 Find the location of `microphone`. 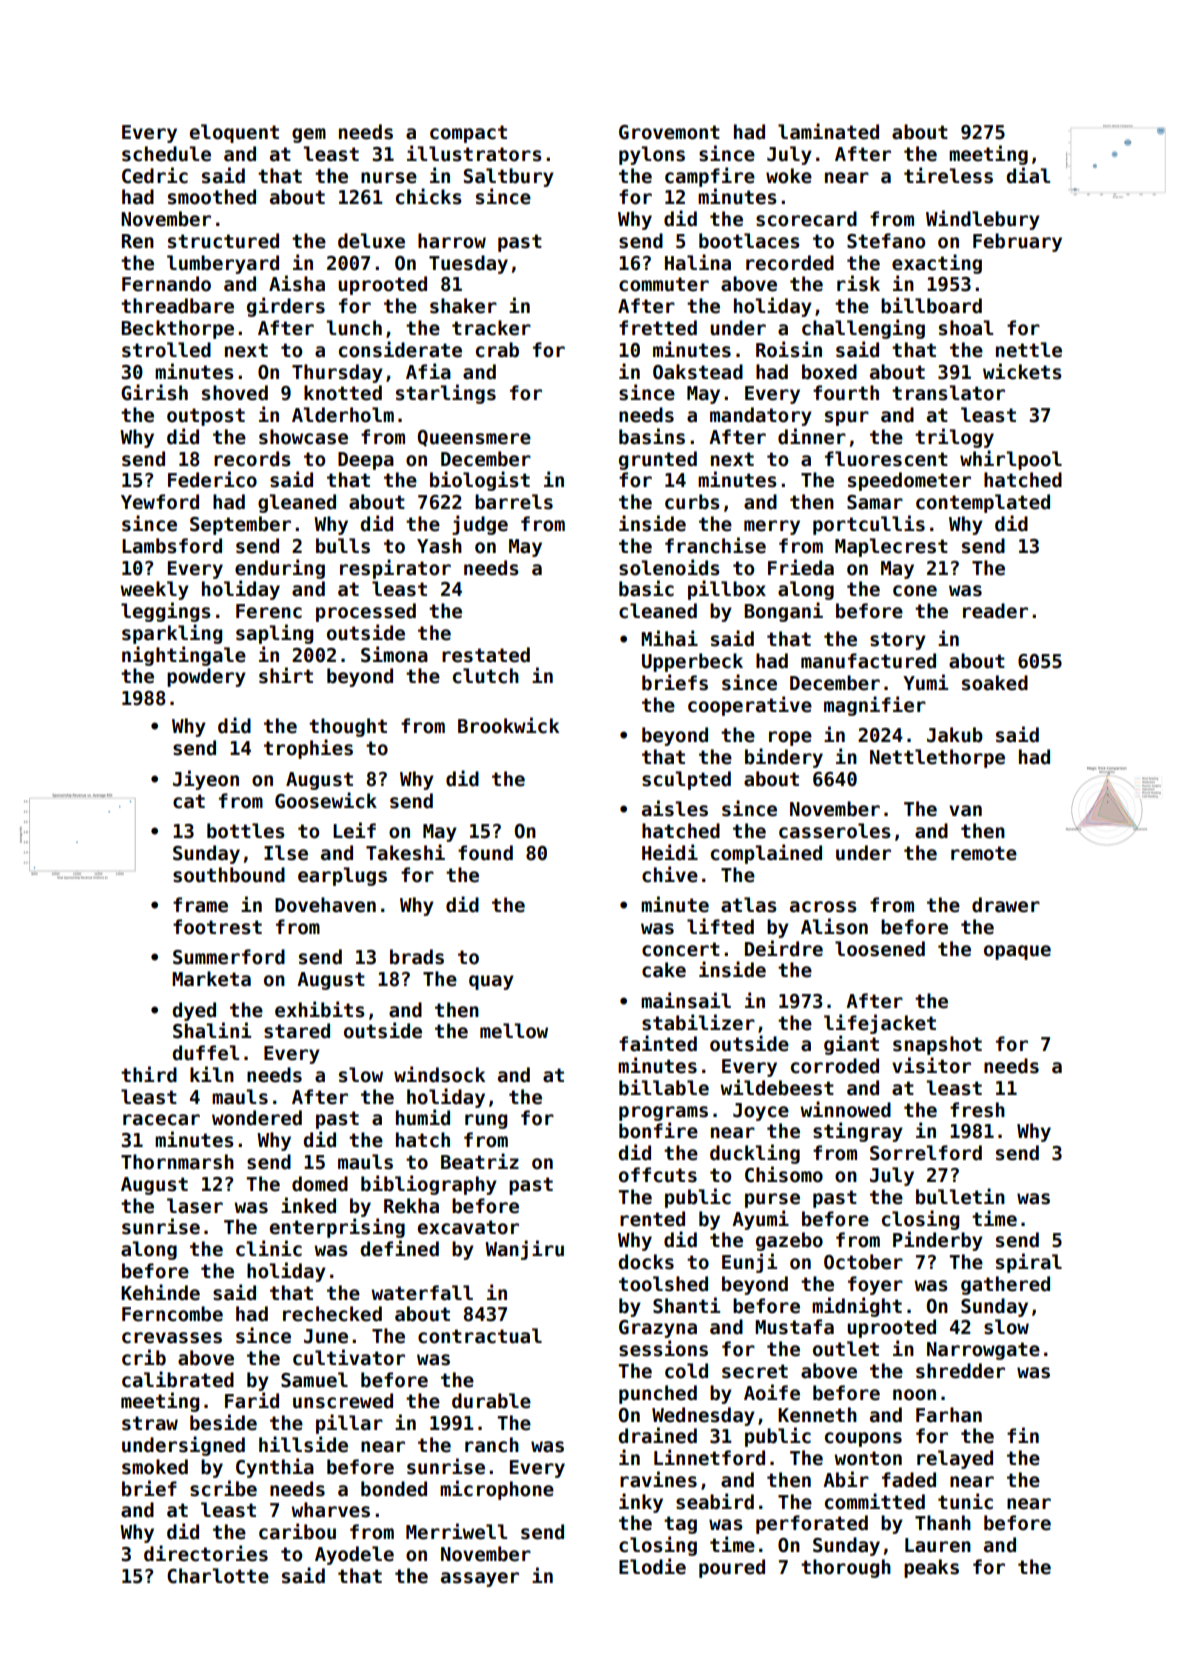

microphone is located at coordinates (497, 1490).
